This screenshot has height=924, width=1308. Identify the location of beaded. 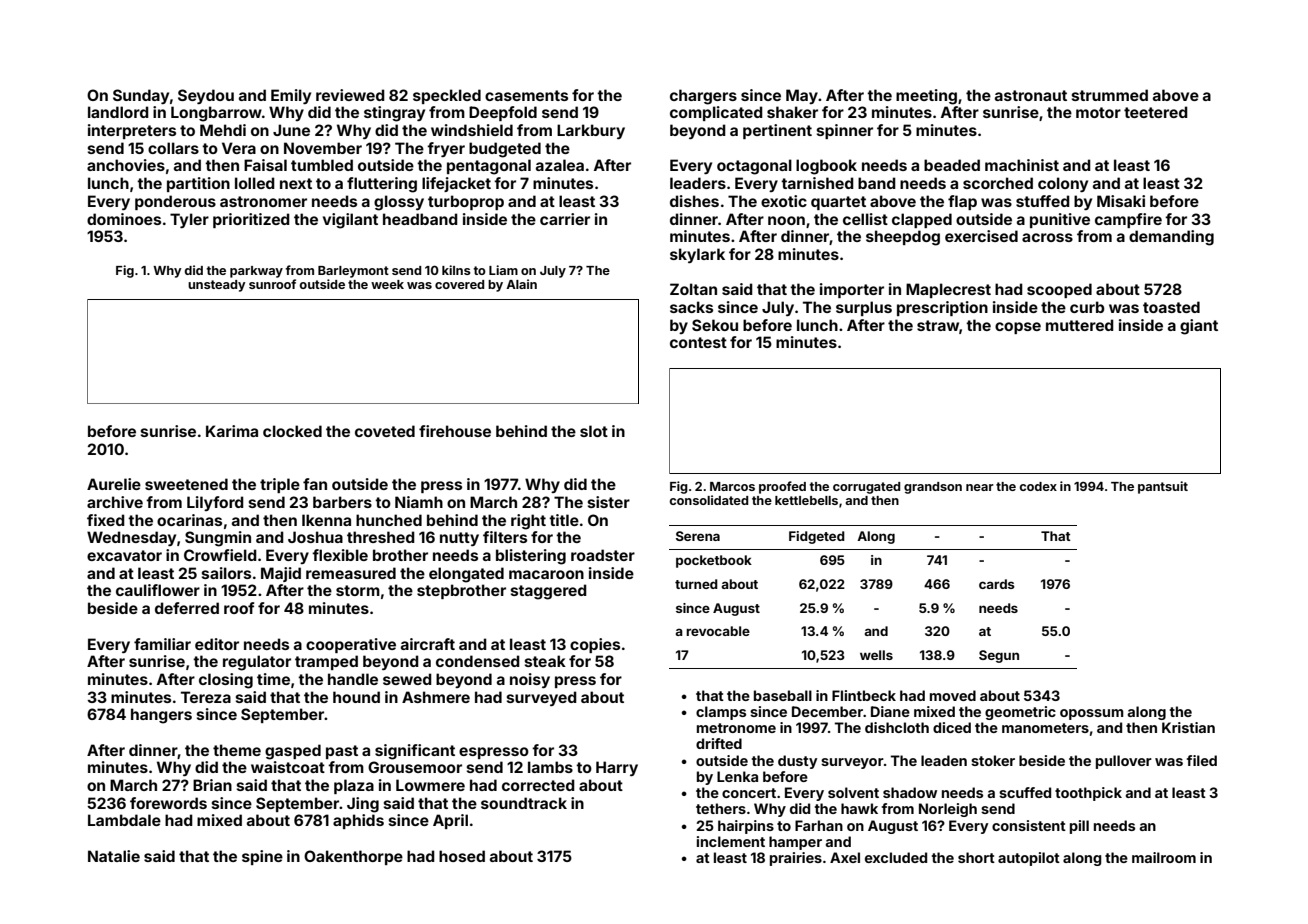
(952, 165).
